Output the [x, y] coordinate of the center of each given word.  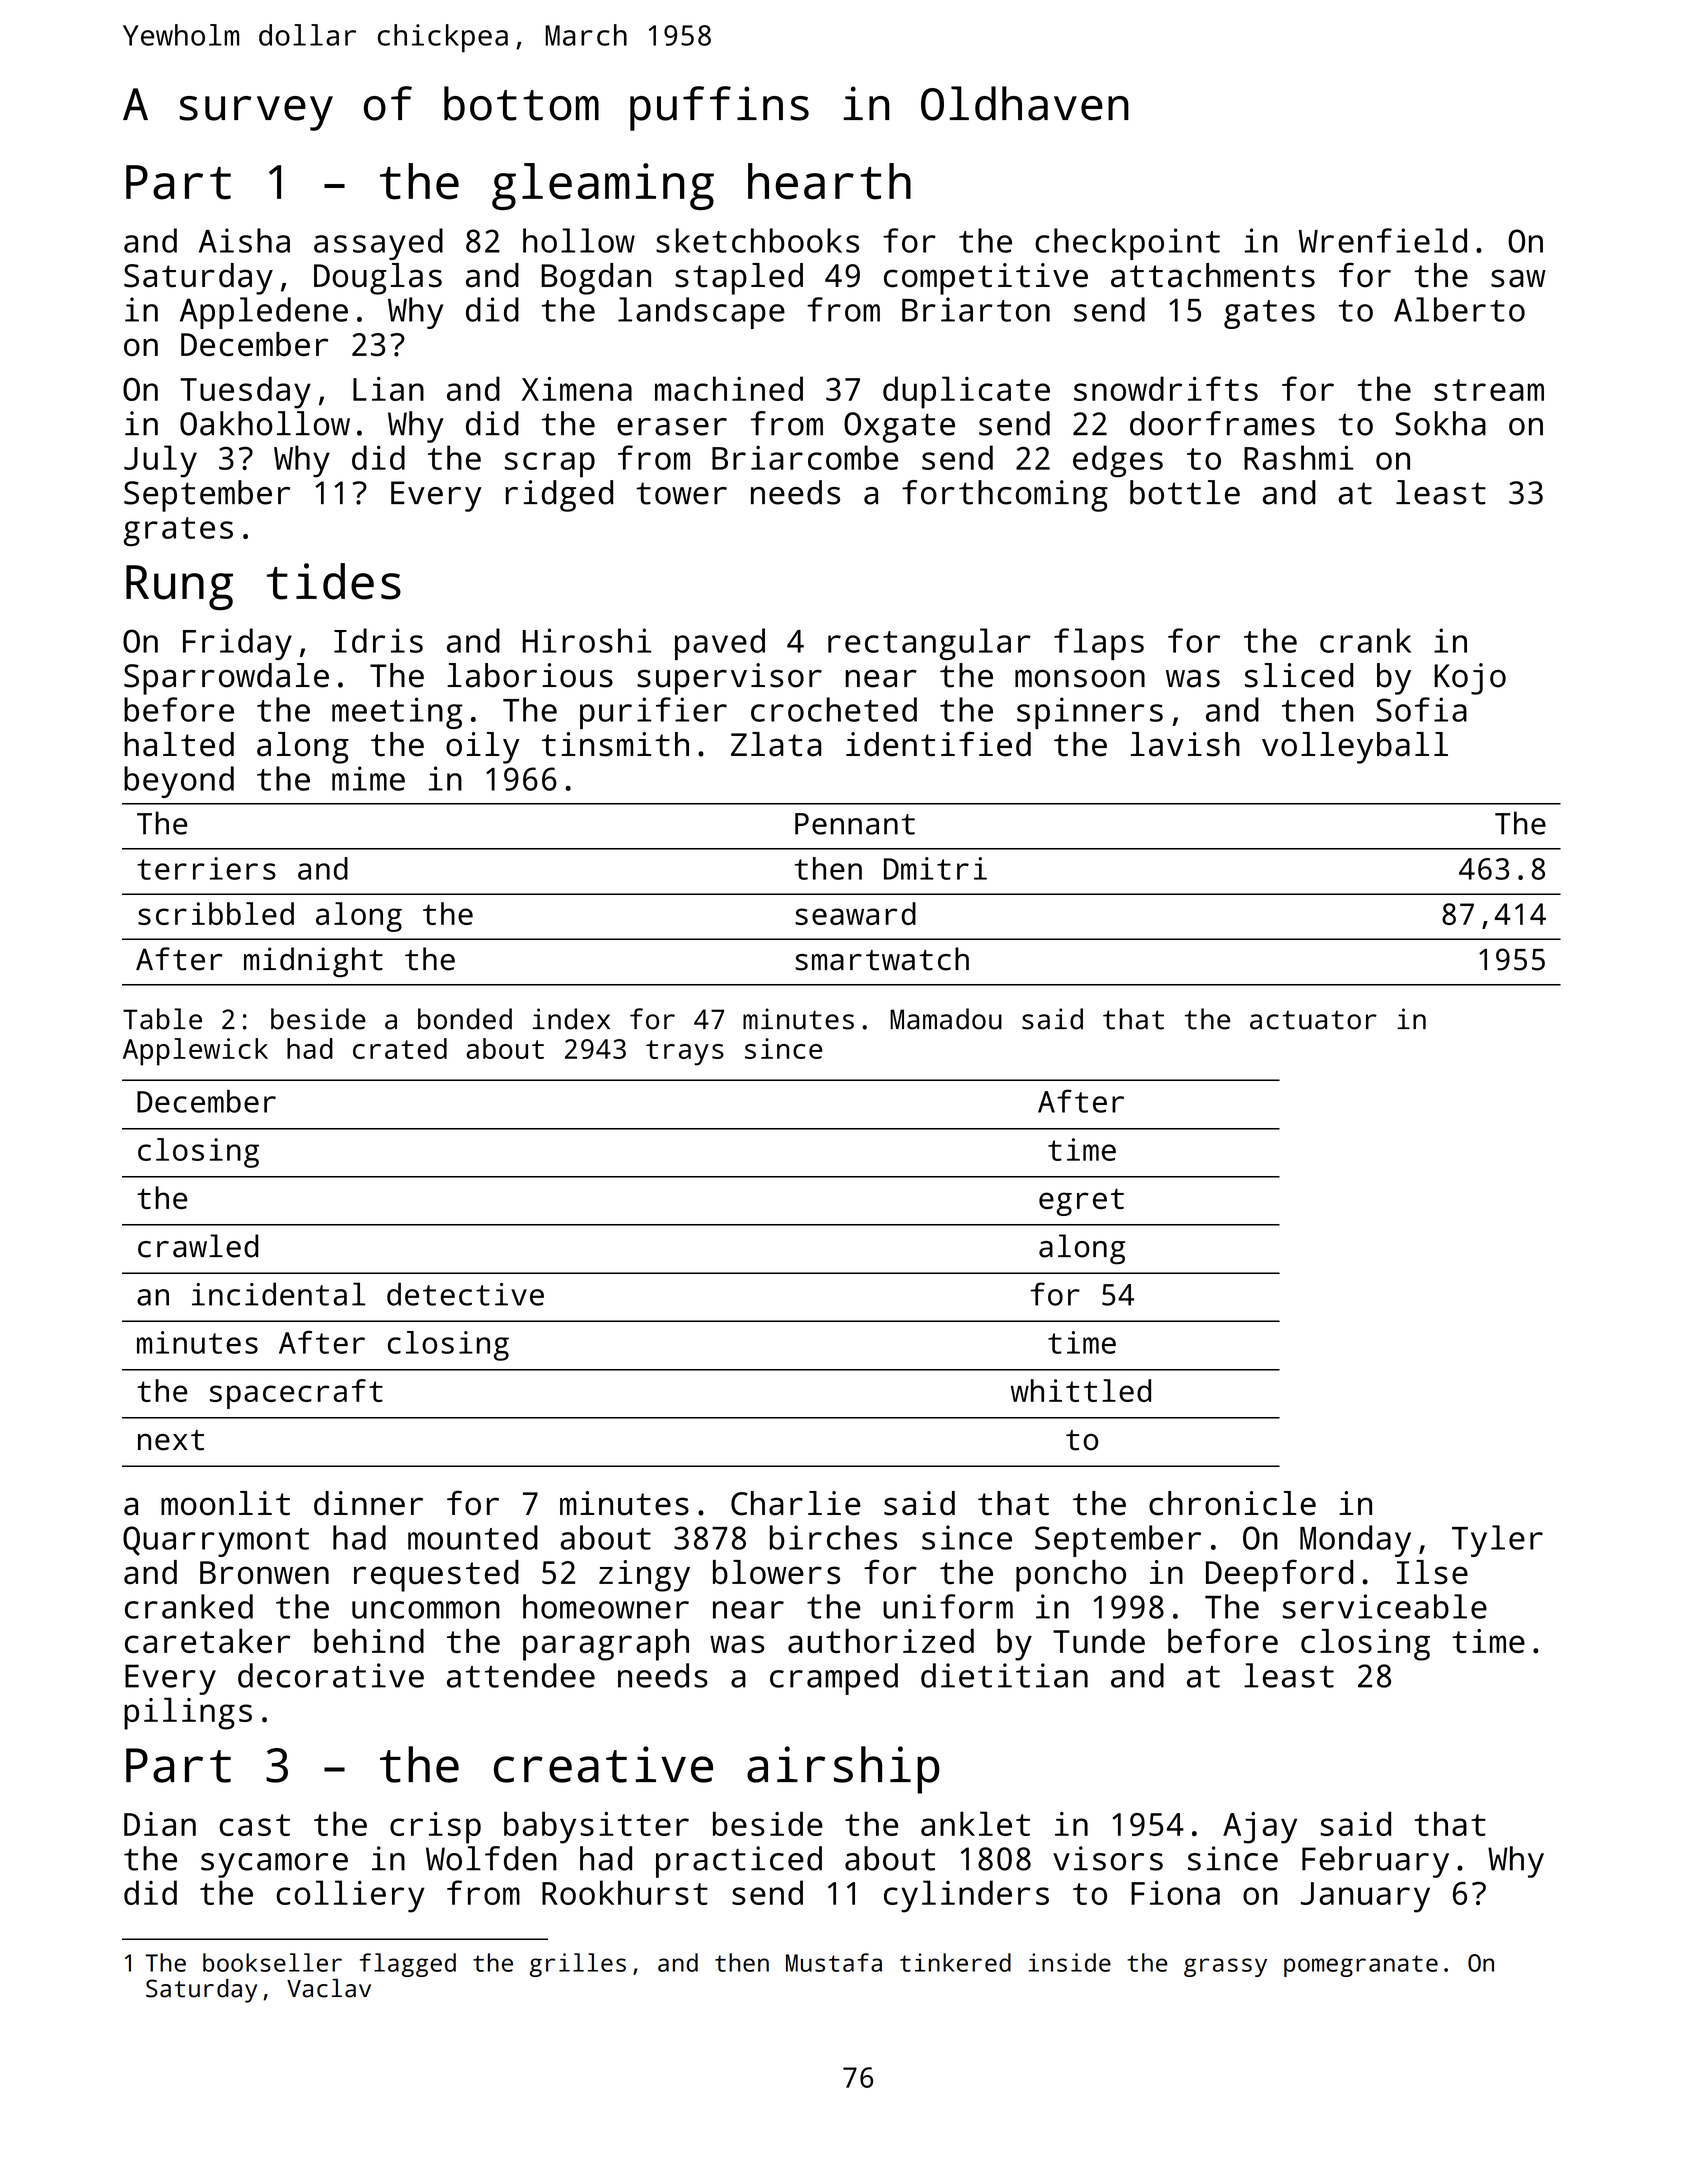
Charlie [796, 1503]
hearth [829, 181]
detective [465, 1294]
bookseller [272, 1962]
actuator [1313, 1020]
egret [1081, 1202]
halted [179, 744]
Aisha [244, 240]
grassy [1225, 1967]
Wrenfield [1383, 240]
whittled [1081, 1390]
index [571, 1019]
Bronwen [264, 1573]
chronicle [1232, 1503]
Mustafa [834, 1962]
